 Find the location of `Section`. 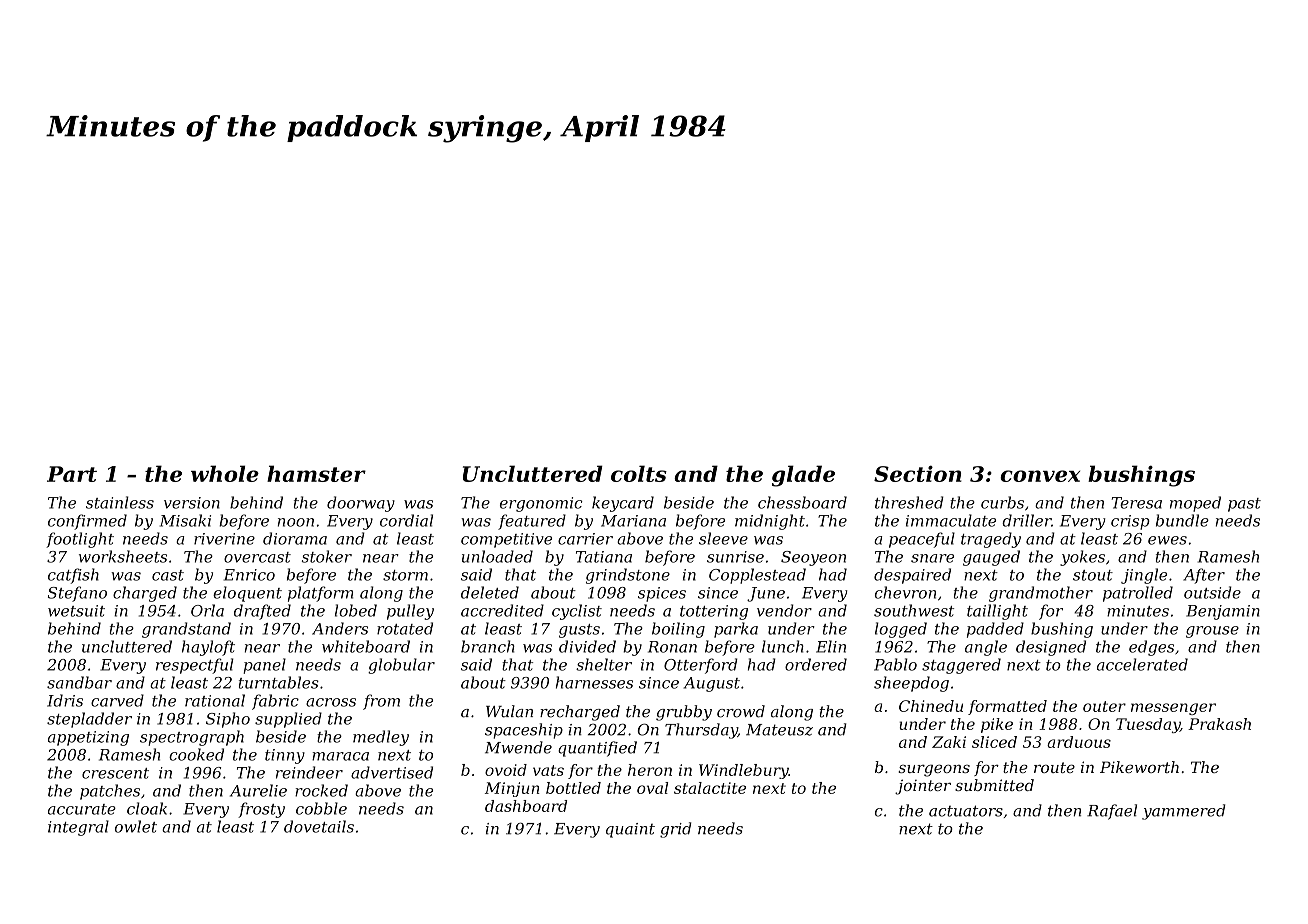

Section is located at coordinates (918, 474).
